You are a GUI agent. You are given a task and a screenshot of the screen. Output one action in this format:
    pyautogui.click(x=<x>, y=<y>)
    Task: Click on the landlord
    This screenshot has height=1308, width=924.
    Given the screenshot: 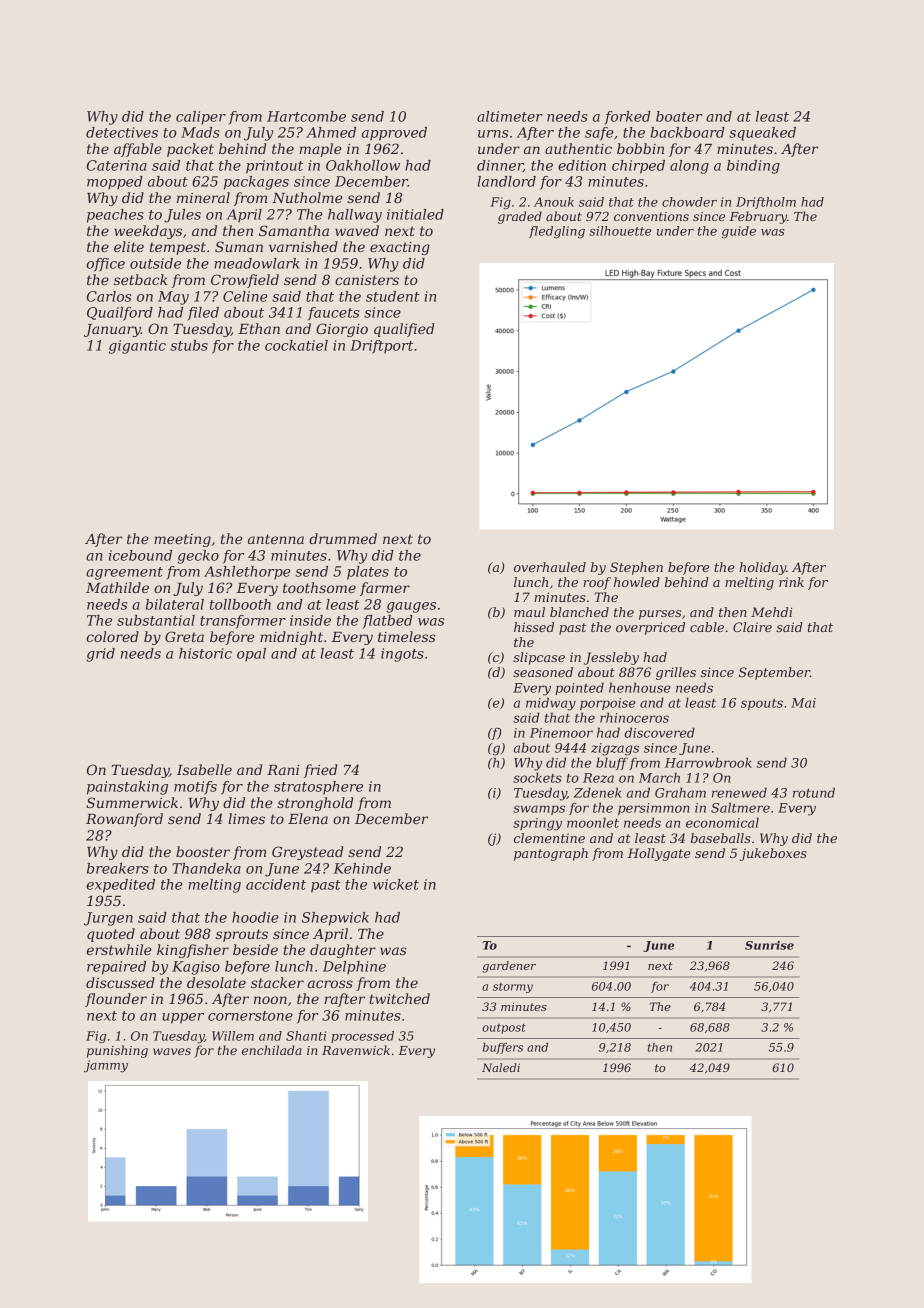 What is the action you would take?
    pyautogui.click(x=507, y=181)
